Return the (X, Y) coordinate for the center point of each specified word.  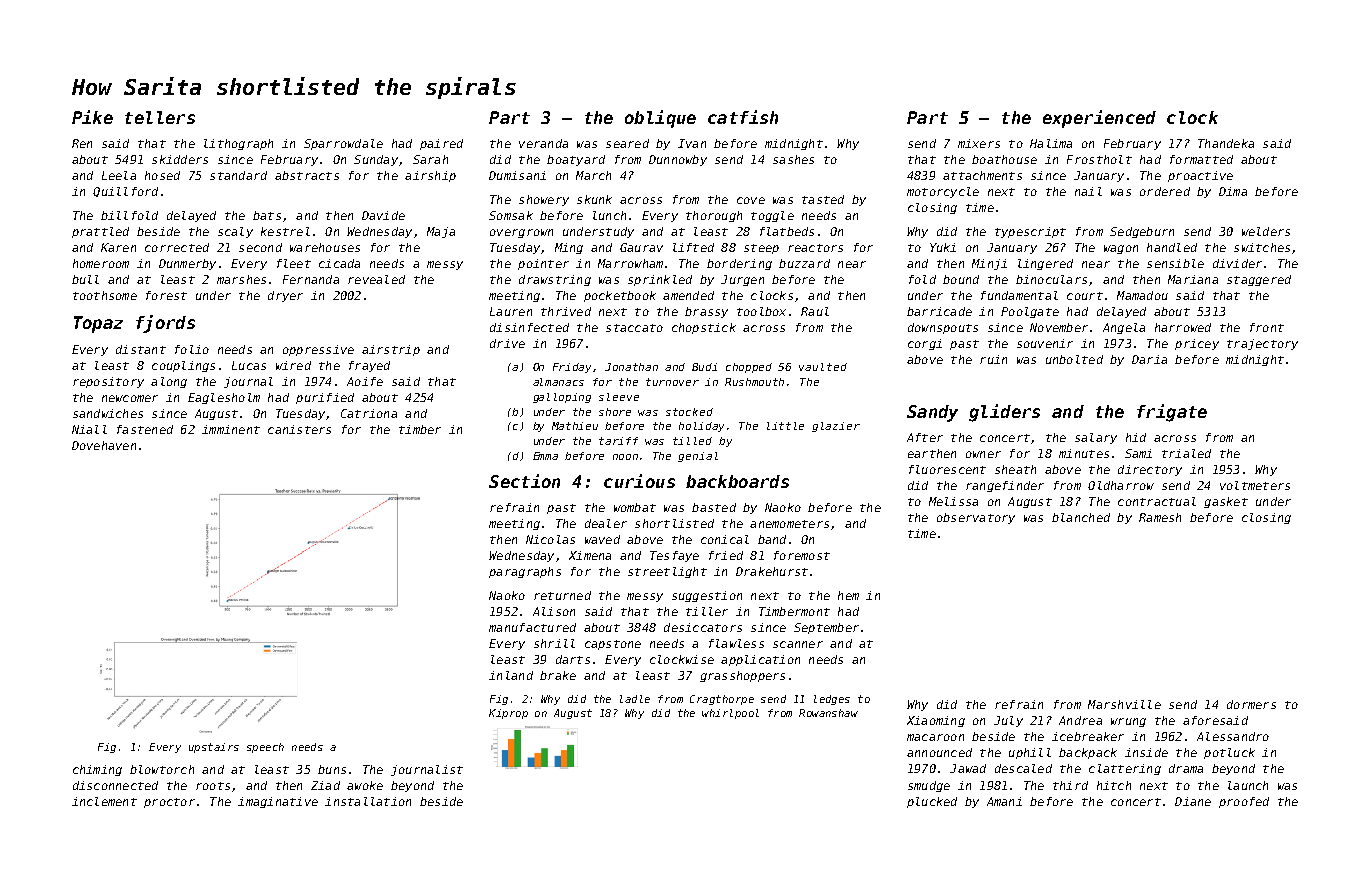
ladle (635, 699)
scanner (798, 644)
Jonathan (631, 367)
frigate (1172, 413)
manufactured (532, 627)
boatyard (576, 160)
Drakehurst (772, 571)
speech (265, 748)
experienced (1099, 119)
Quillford (125, 192)
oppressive (318, 350)
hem (848, 595)
